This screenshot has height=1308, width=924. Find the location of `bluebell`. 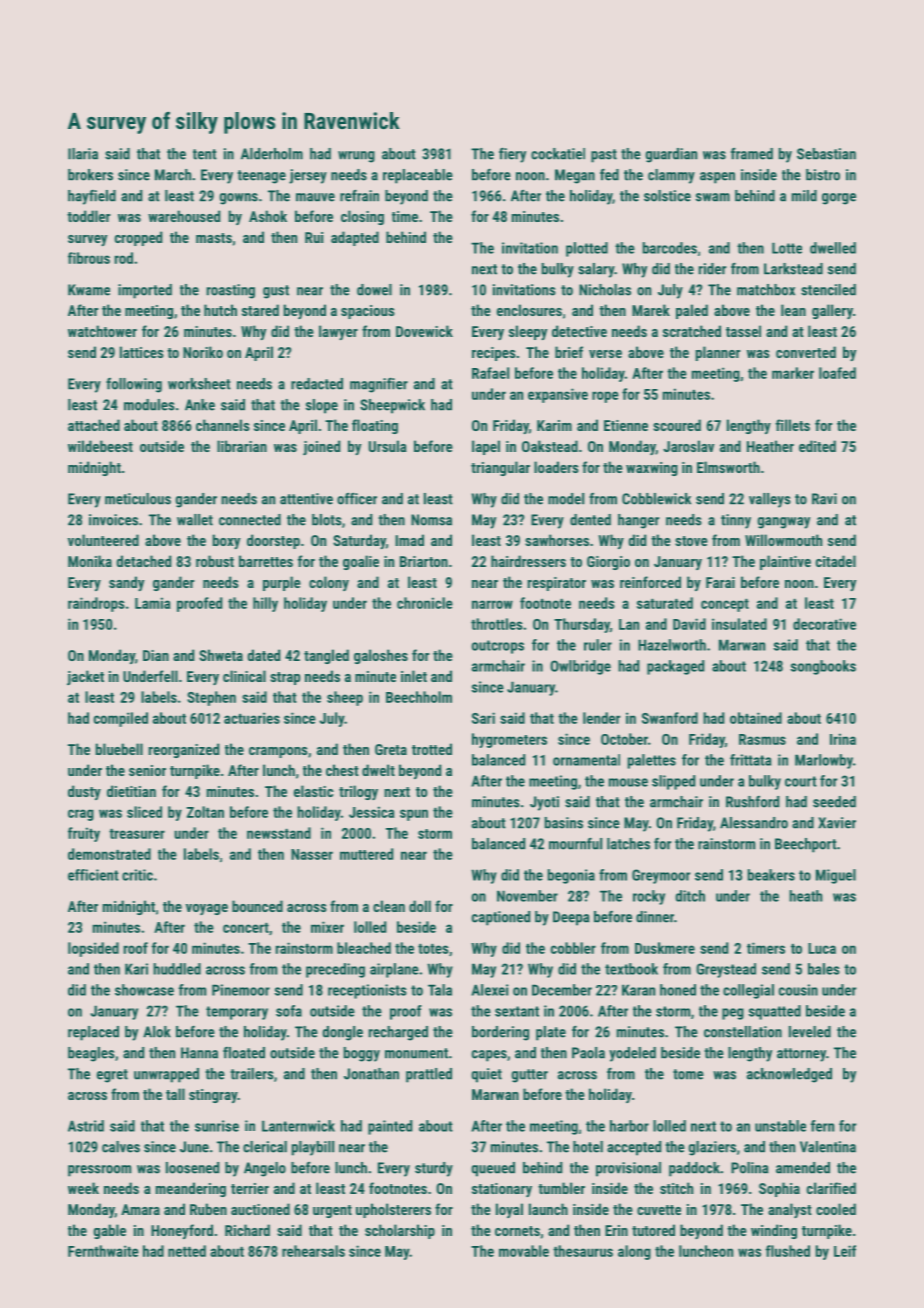

bluebell is located at coordinates (119, 749).
